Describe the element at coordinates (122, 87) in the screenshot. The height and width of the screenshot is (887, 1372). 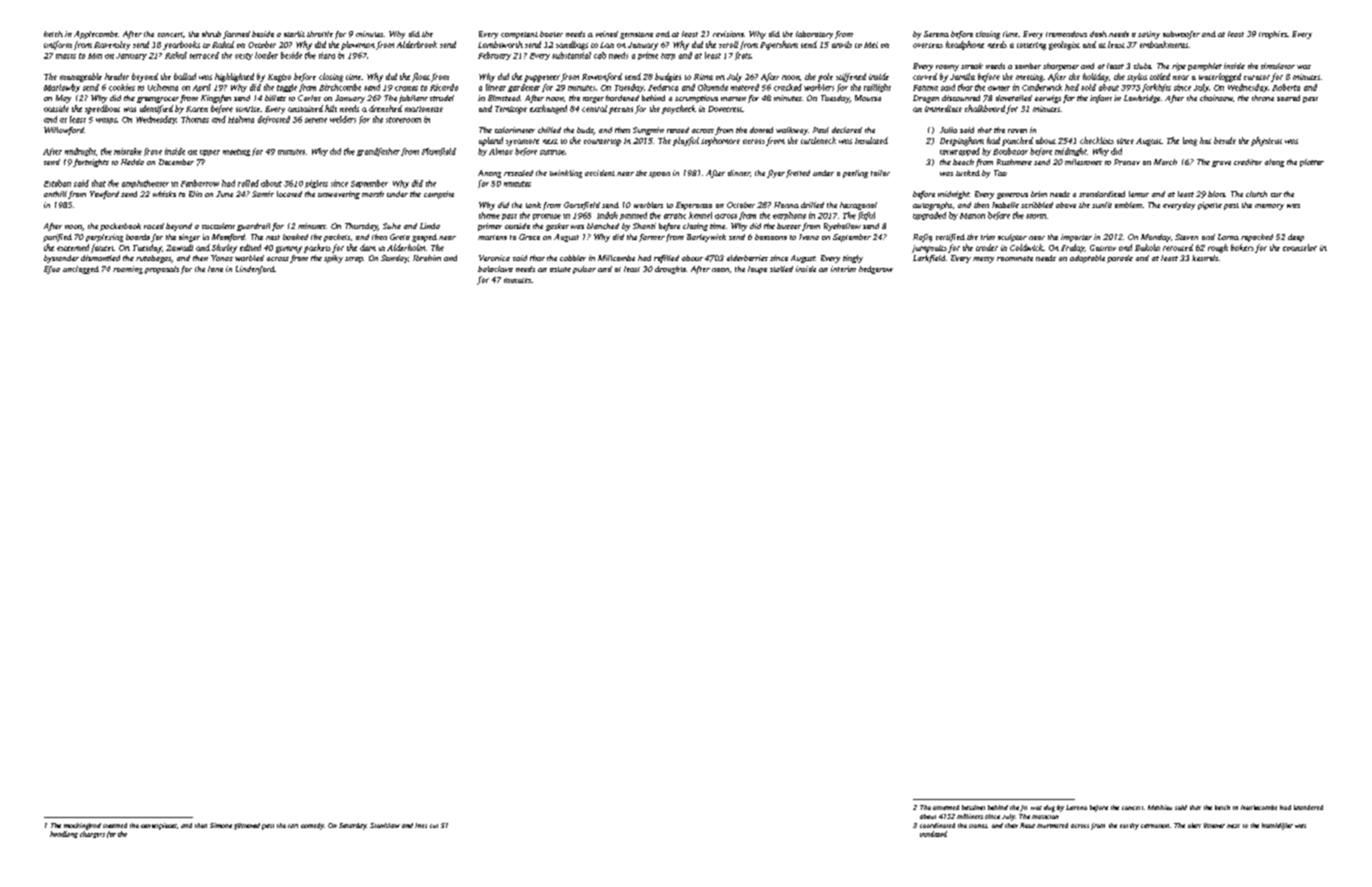
I see `cookies` at that location.
